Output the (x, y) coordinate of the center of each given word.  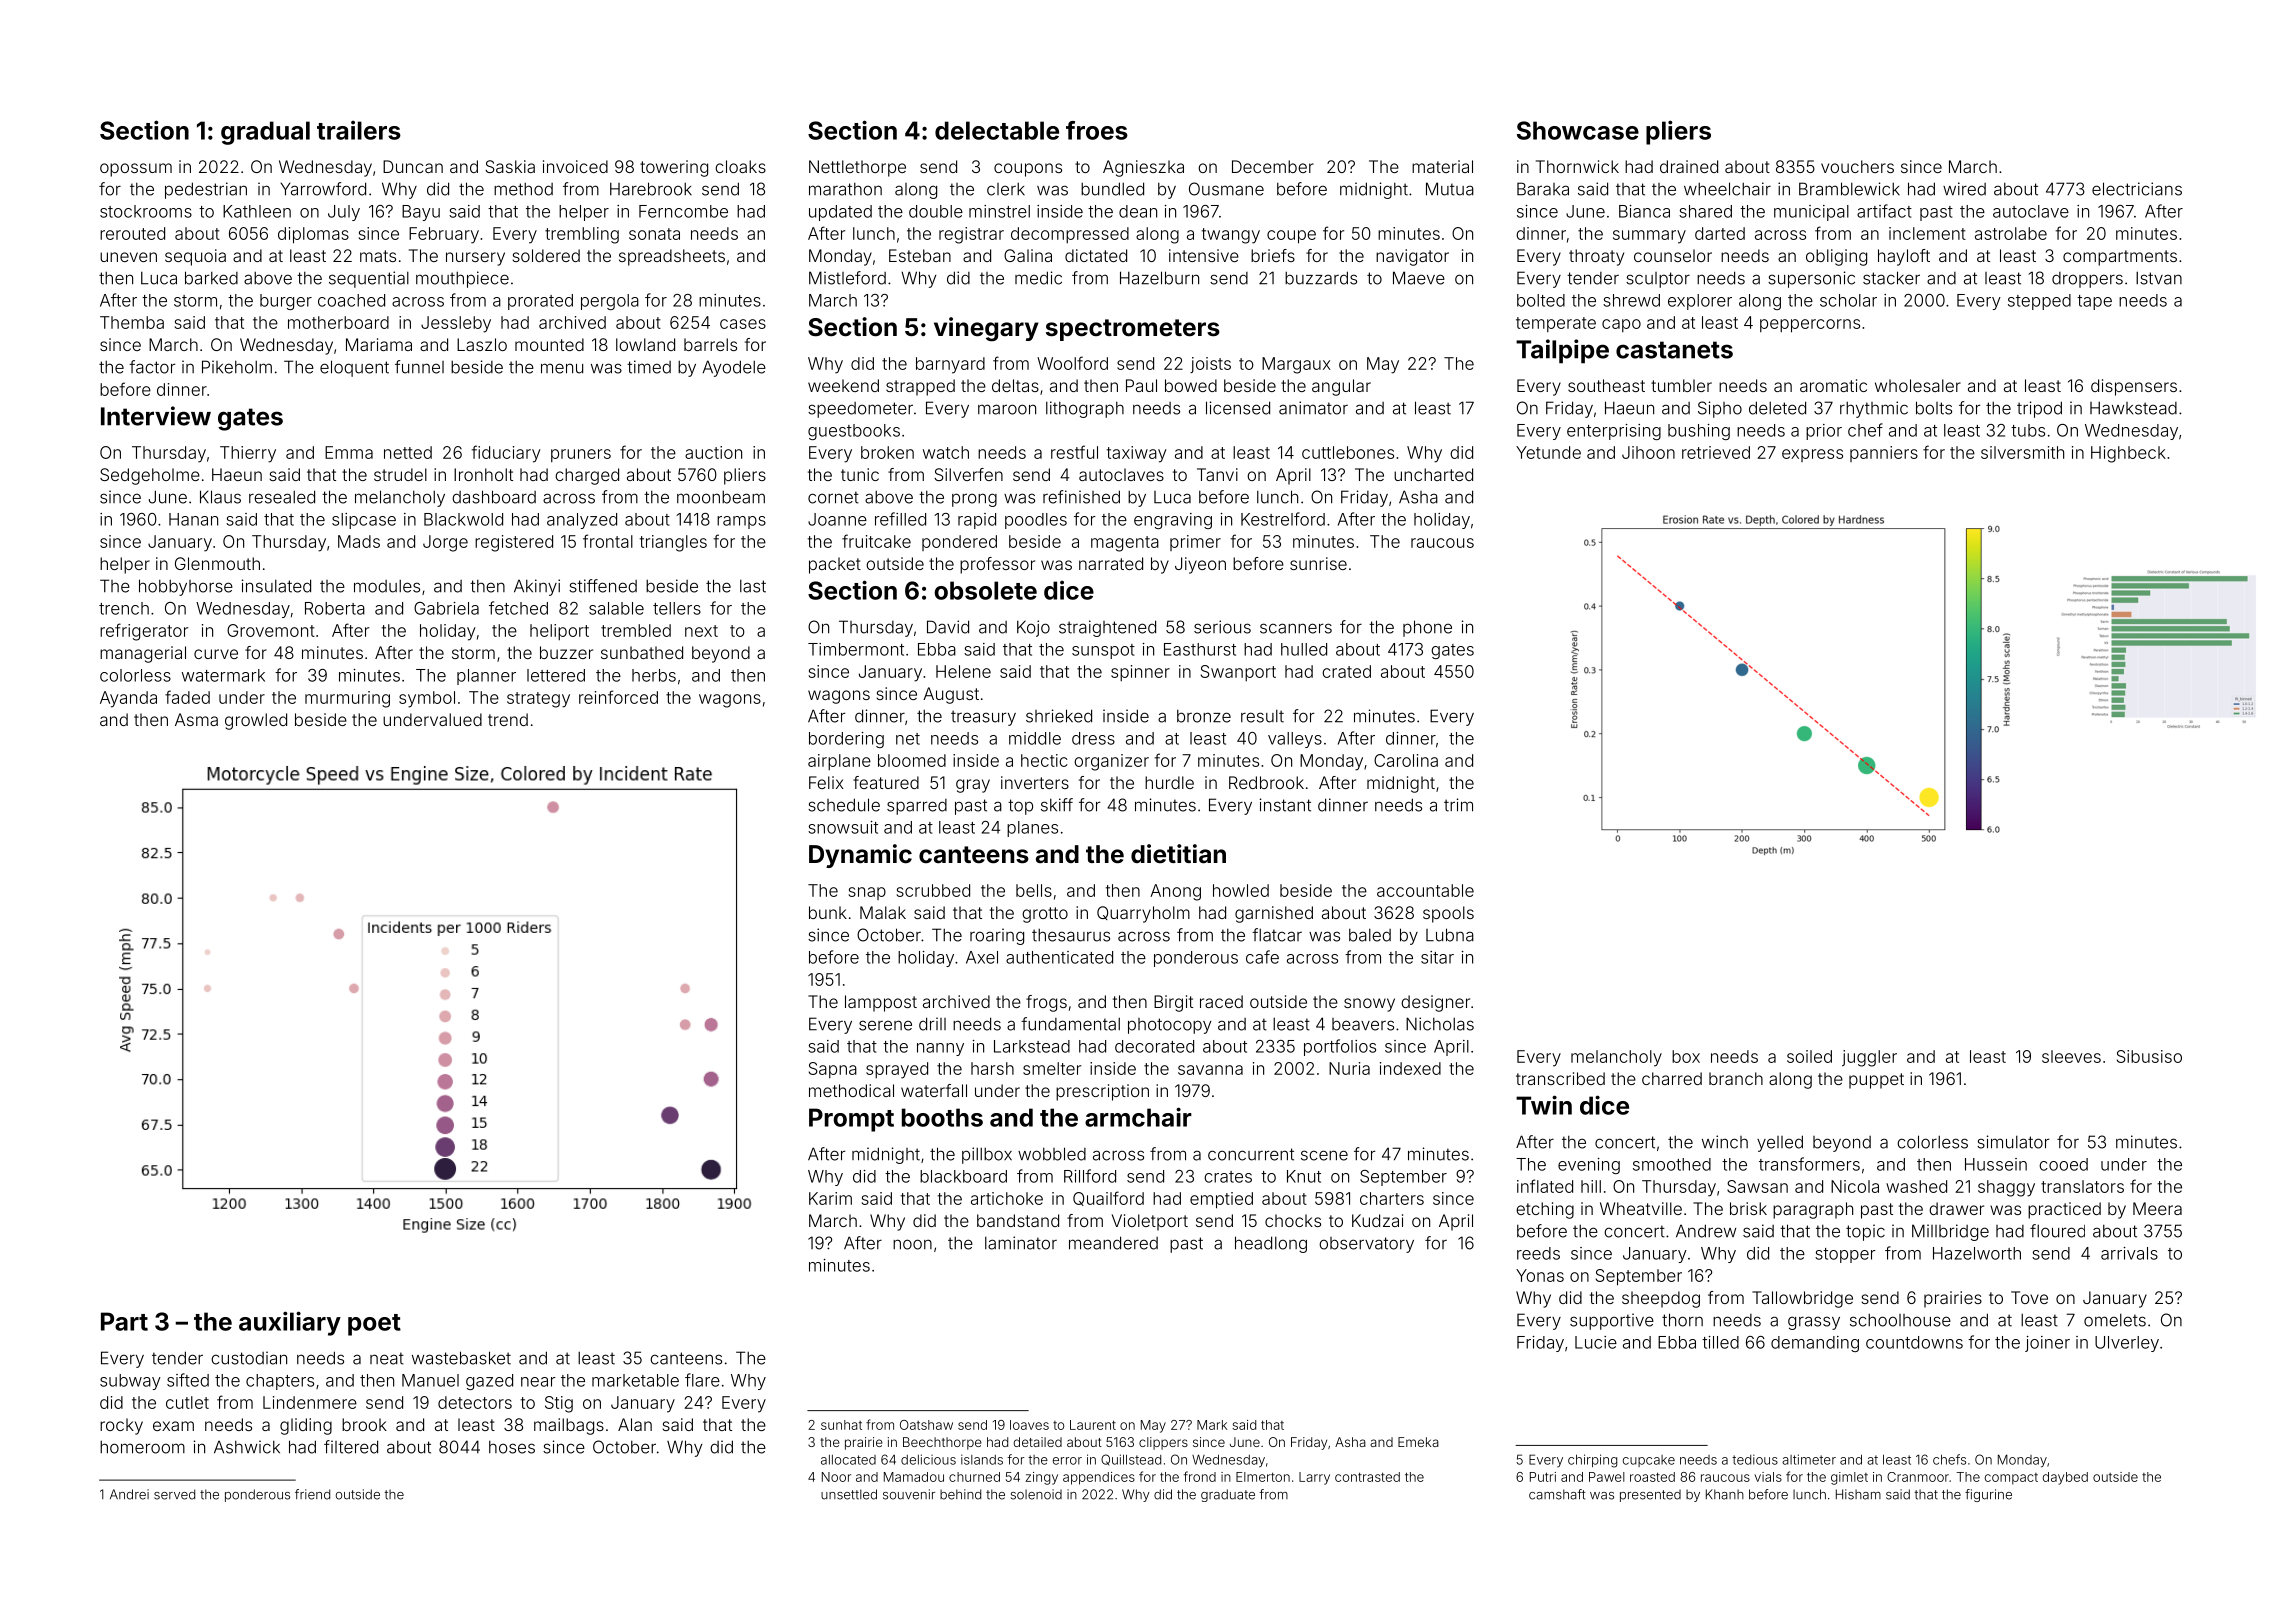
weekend (843, 385)
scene (1324, 1155)
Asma (196, 719)
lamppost (881, 1003)
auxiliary (290, 1323)
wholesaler (1918, 385)
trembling (582, 235)
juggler (1869, 1058)
